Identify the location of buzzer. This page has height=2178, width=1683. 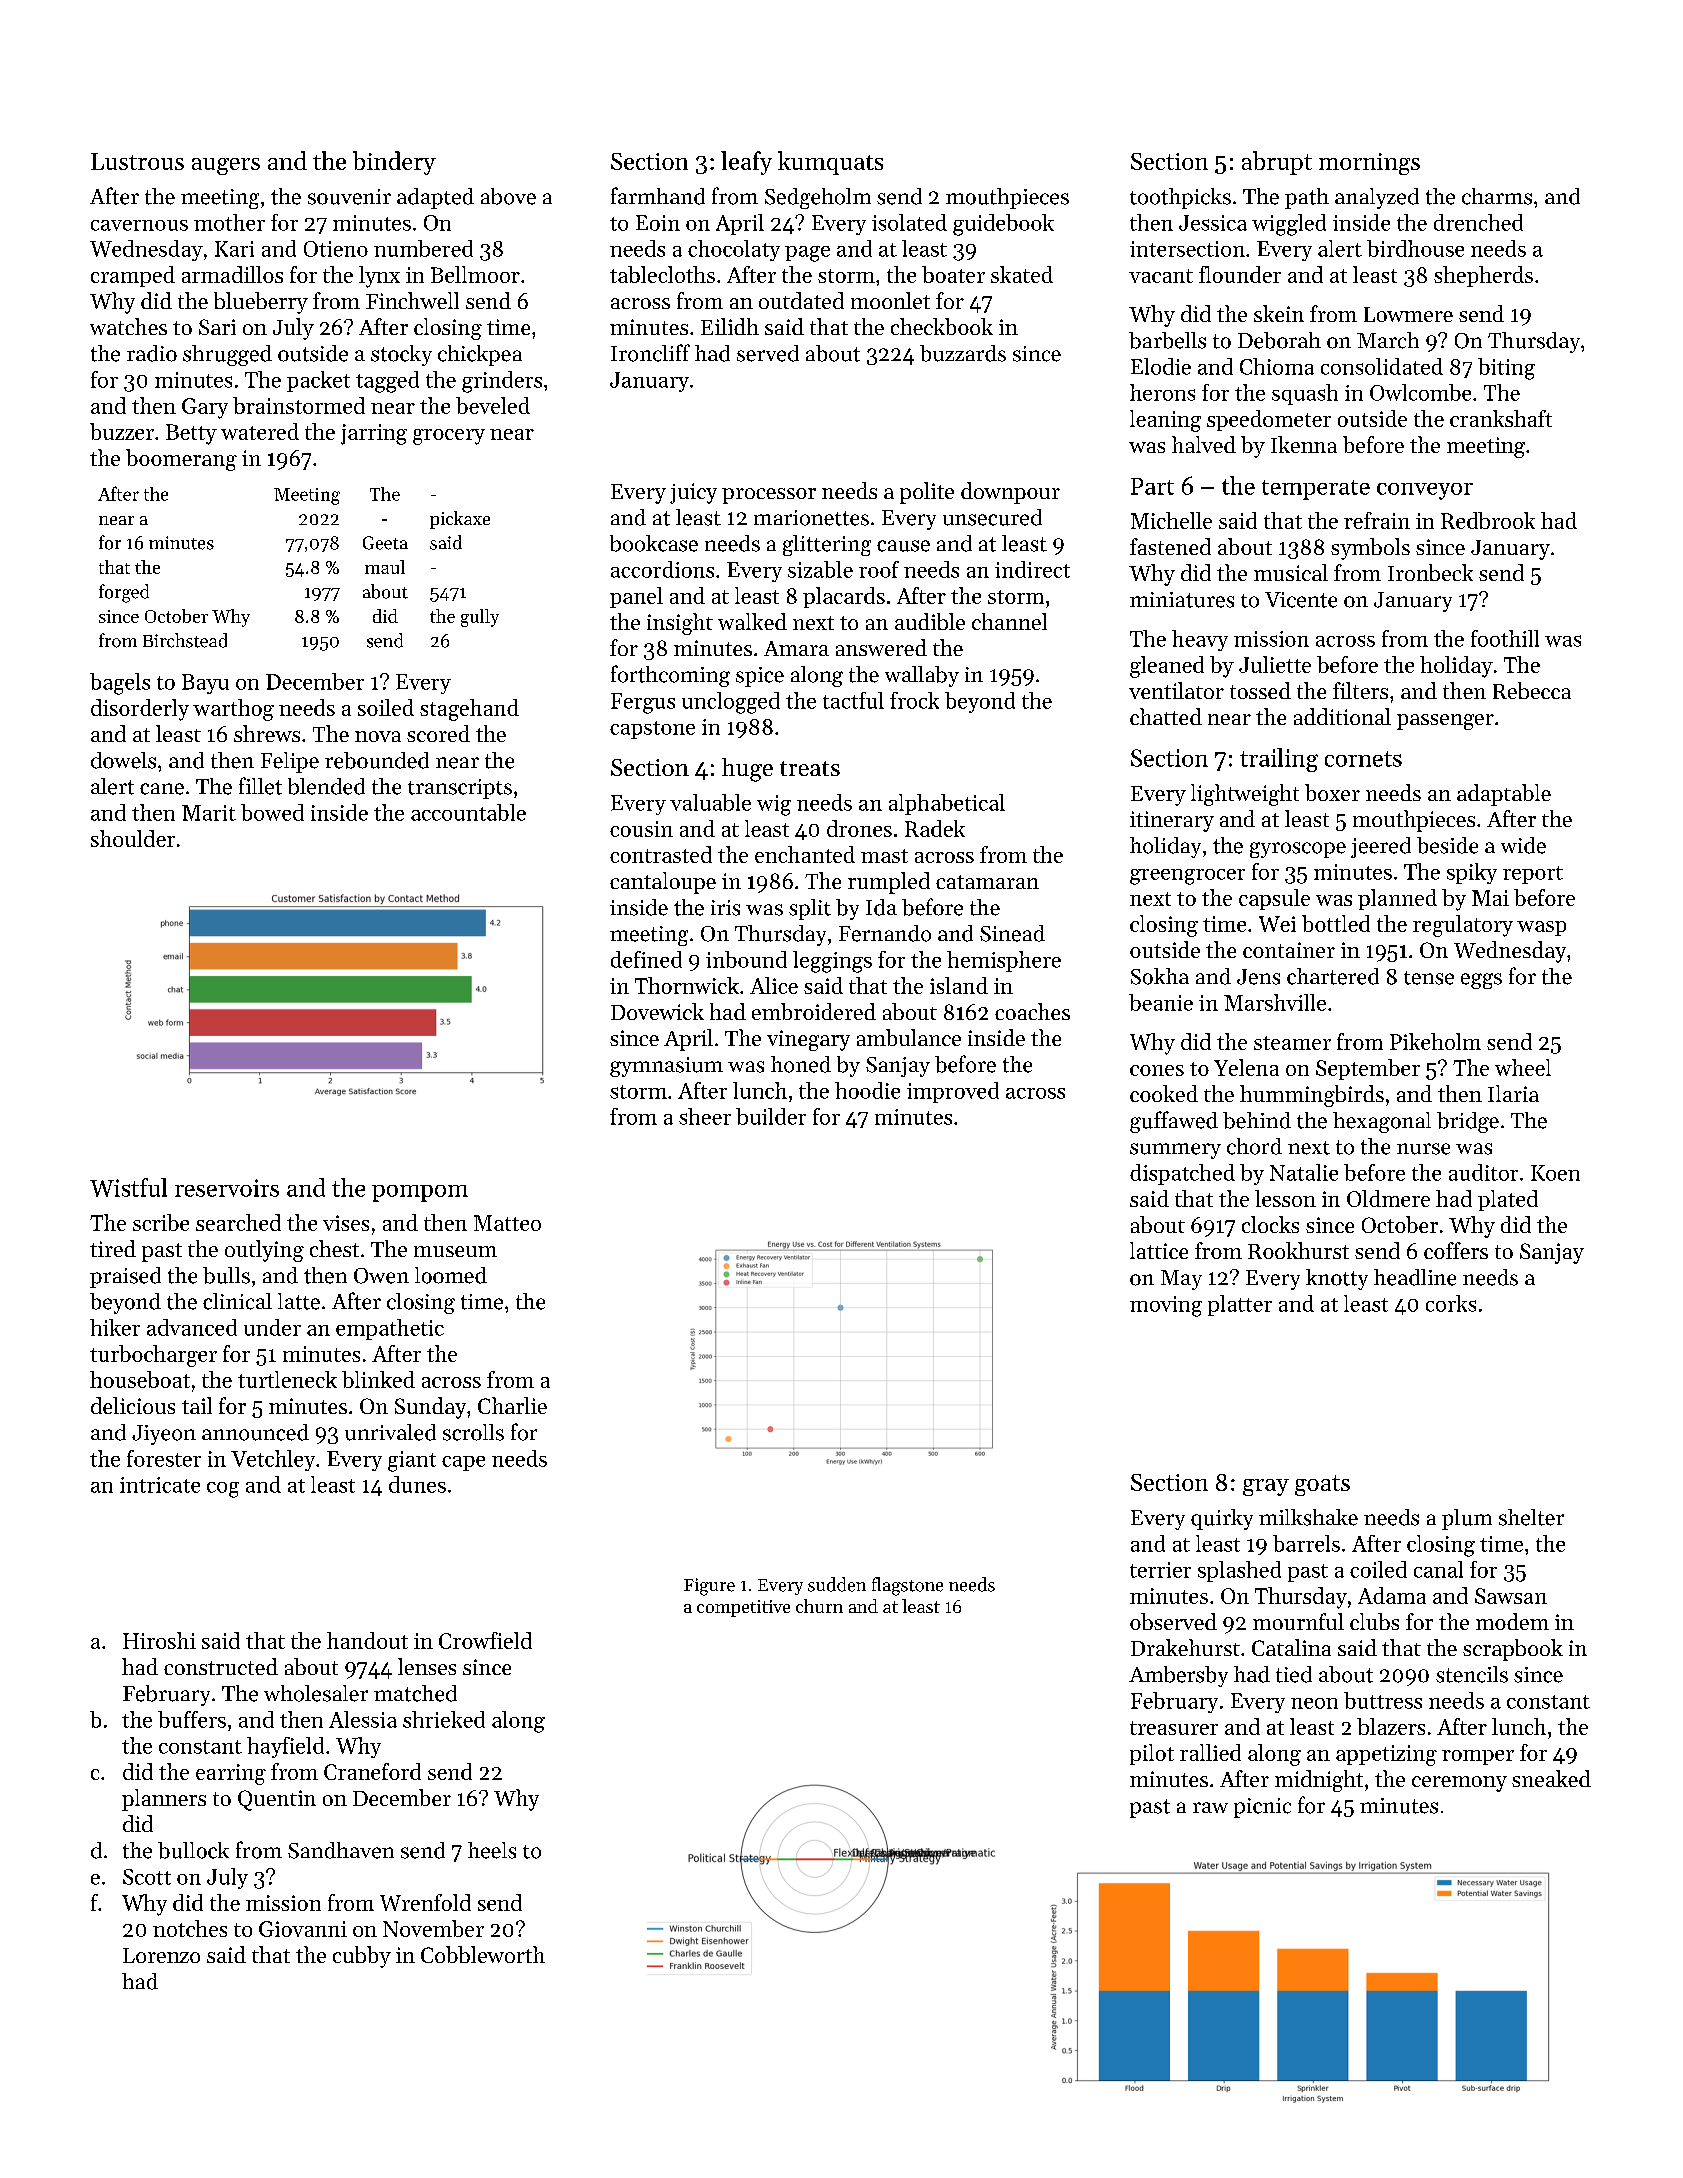
(122, 431).
